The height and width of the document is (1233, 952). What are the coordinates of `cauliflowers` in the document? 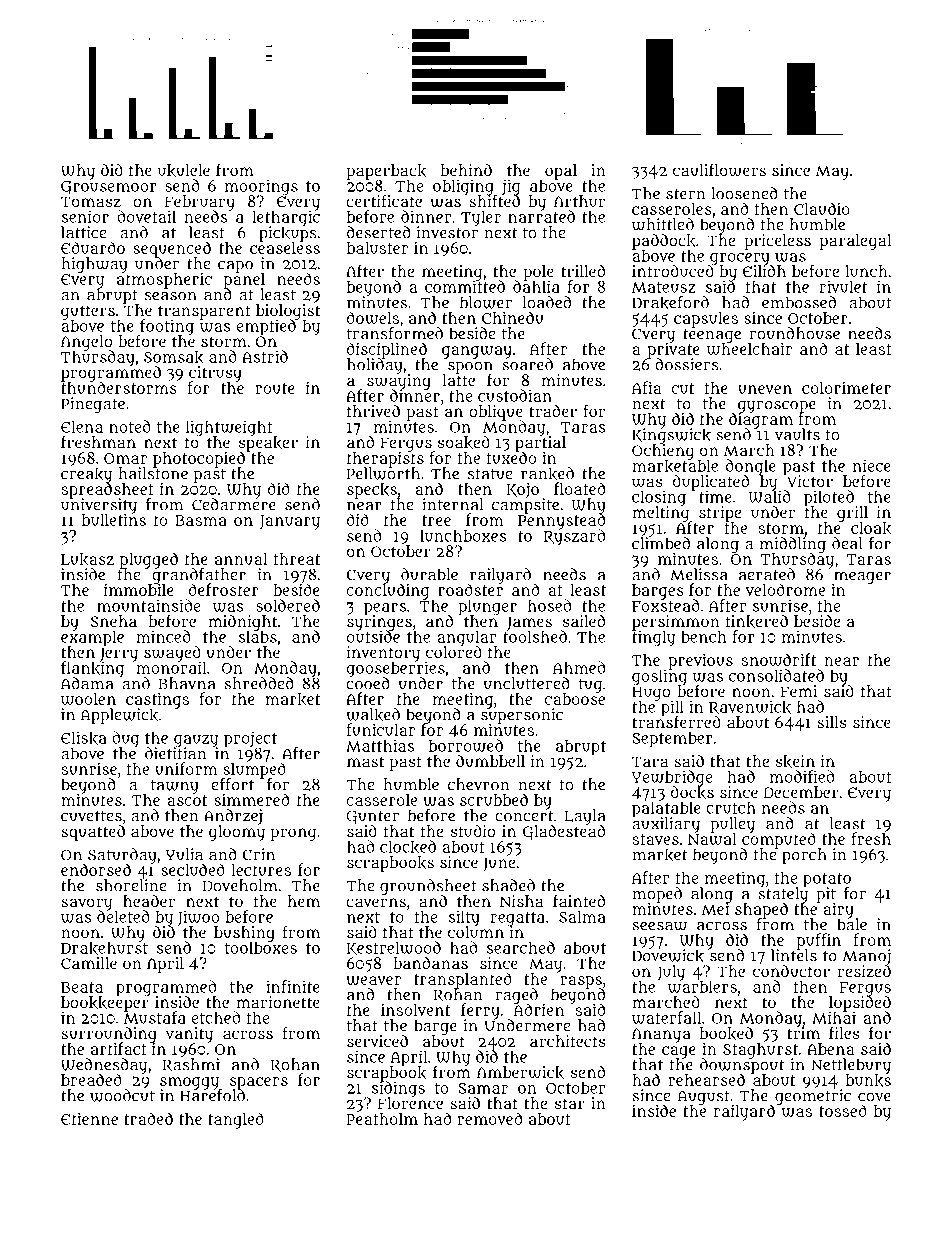 It's located at (719, 170).
